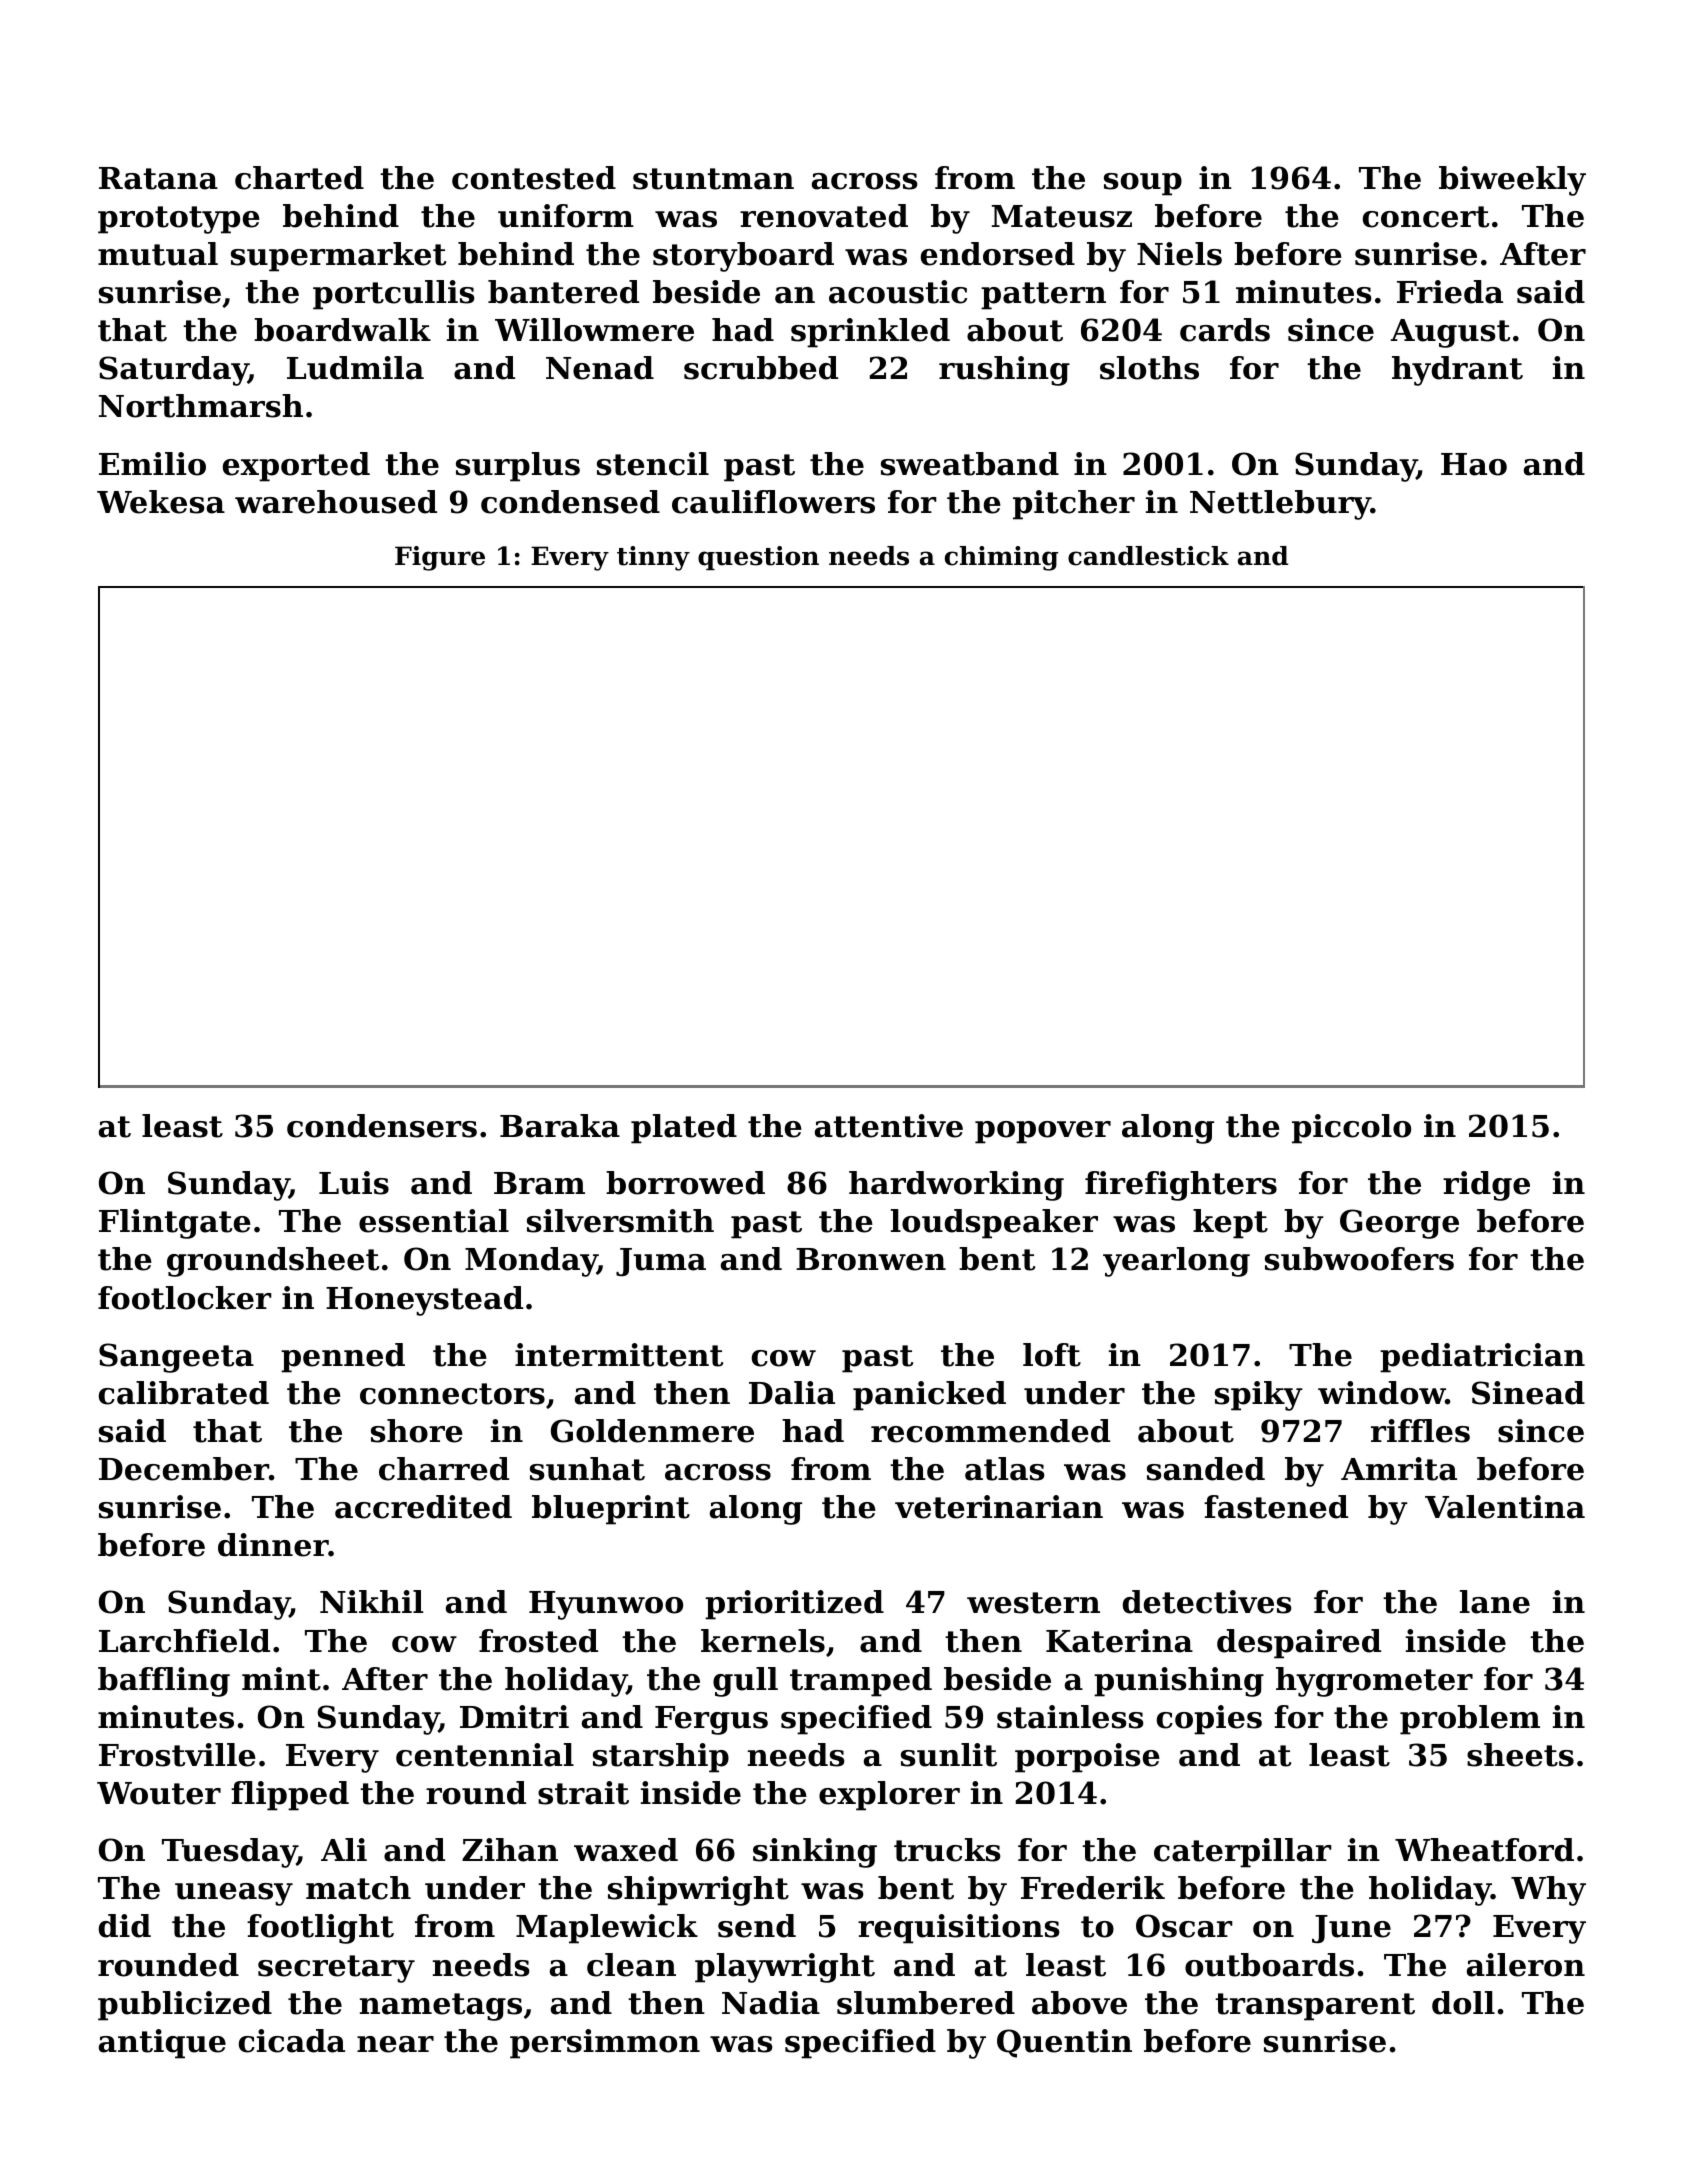 Image resolution: width=1683 pixels, height=2178 pixels. What do you see at coordinates (159, 1793) in the screenshot?
I see `Wouter` at bounding box center [159, 1793].
